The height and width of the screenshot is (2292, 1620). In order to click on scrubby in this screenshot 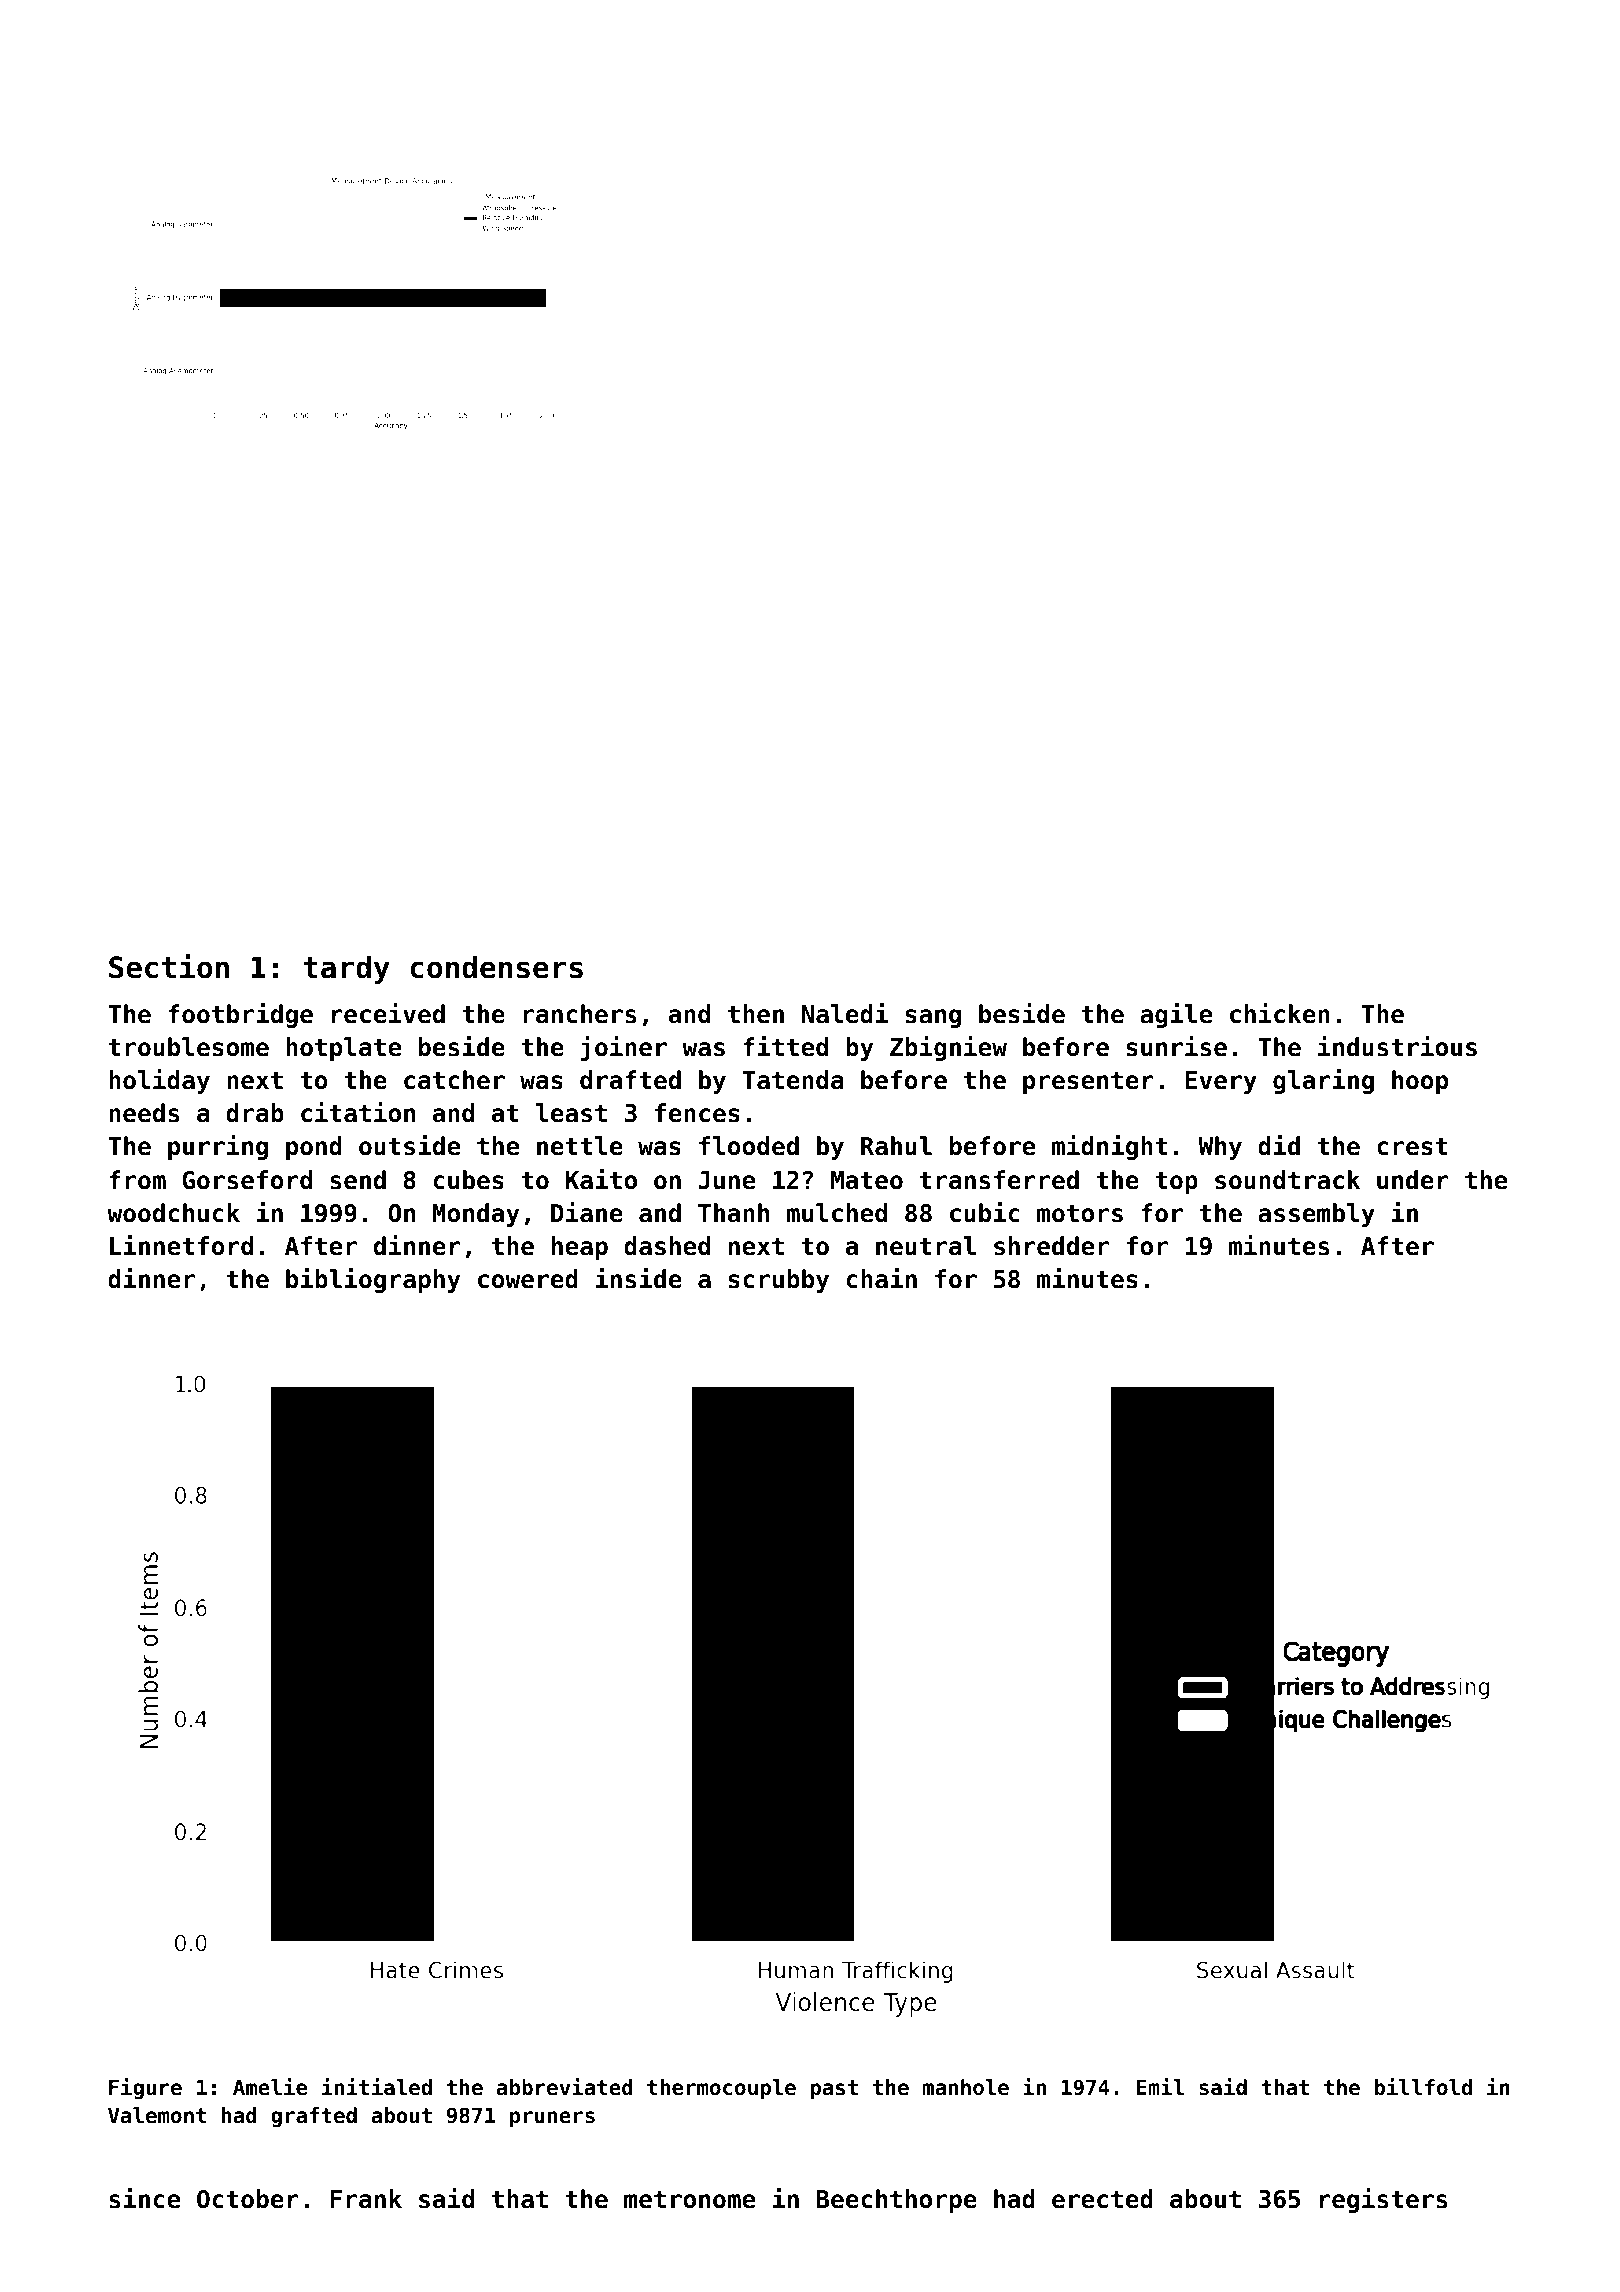, I will do `click(779, 1281)`.
